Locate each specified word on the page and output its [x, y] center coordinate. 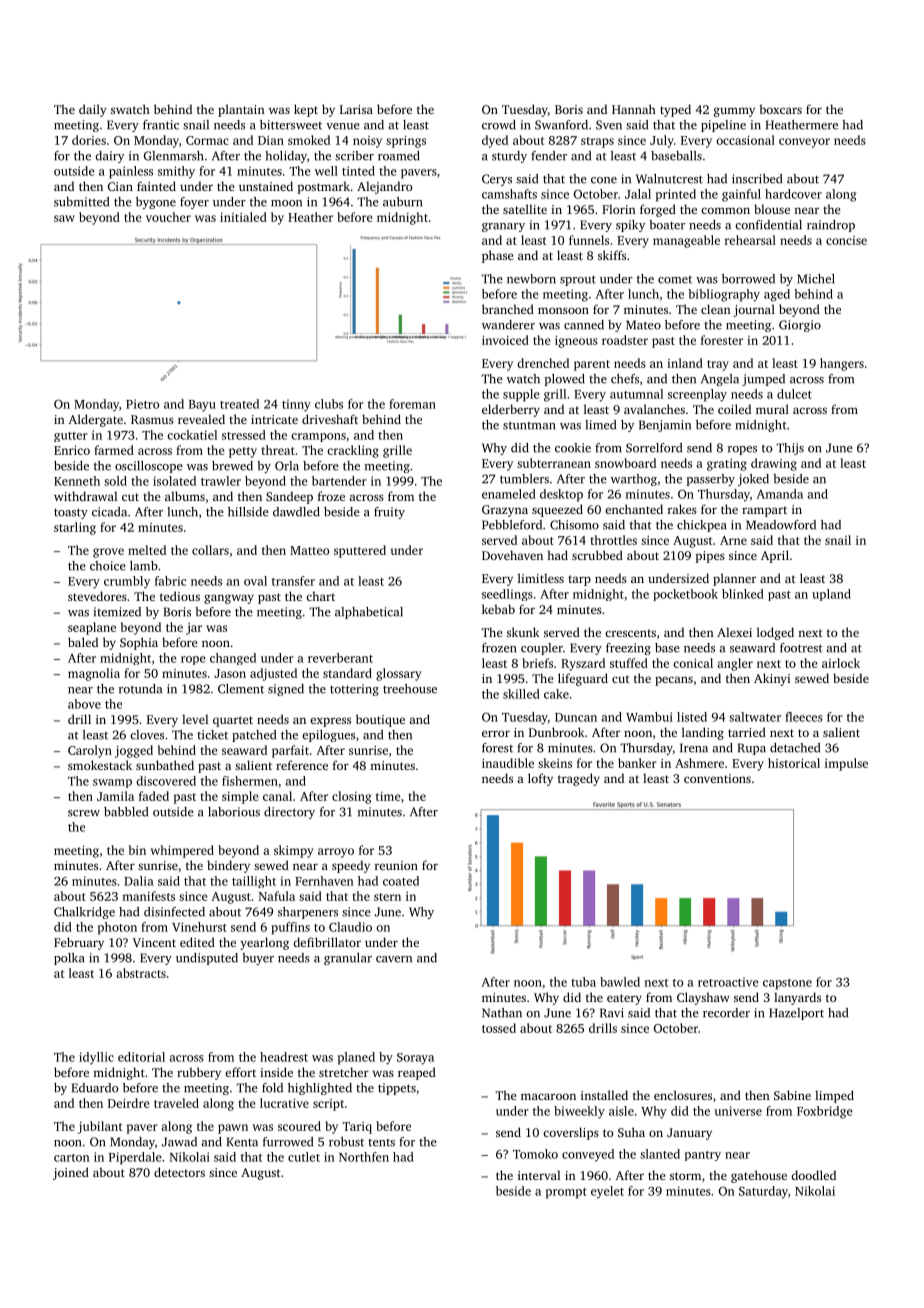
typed [675, 110]
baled [83, 642]
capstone [787, 984]
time [388, 796]
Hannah [634, 109]
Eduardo [95, 1088]
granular [348, 959]
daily [92, 110]
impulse [846, 764]
